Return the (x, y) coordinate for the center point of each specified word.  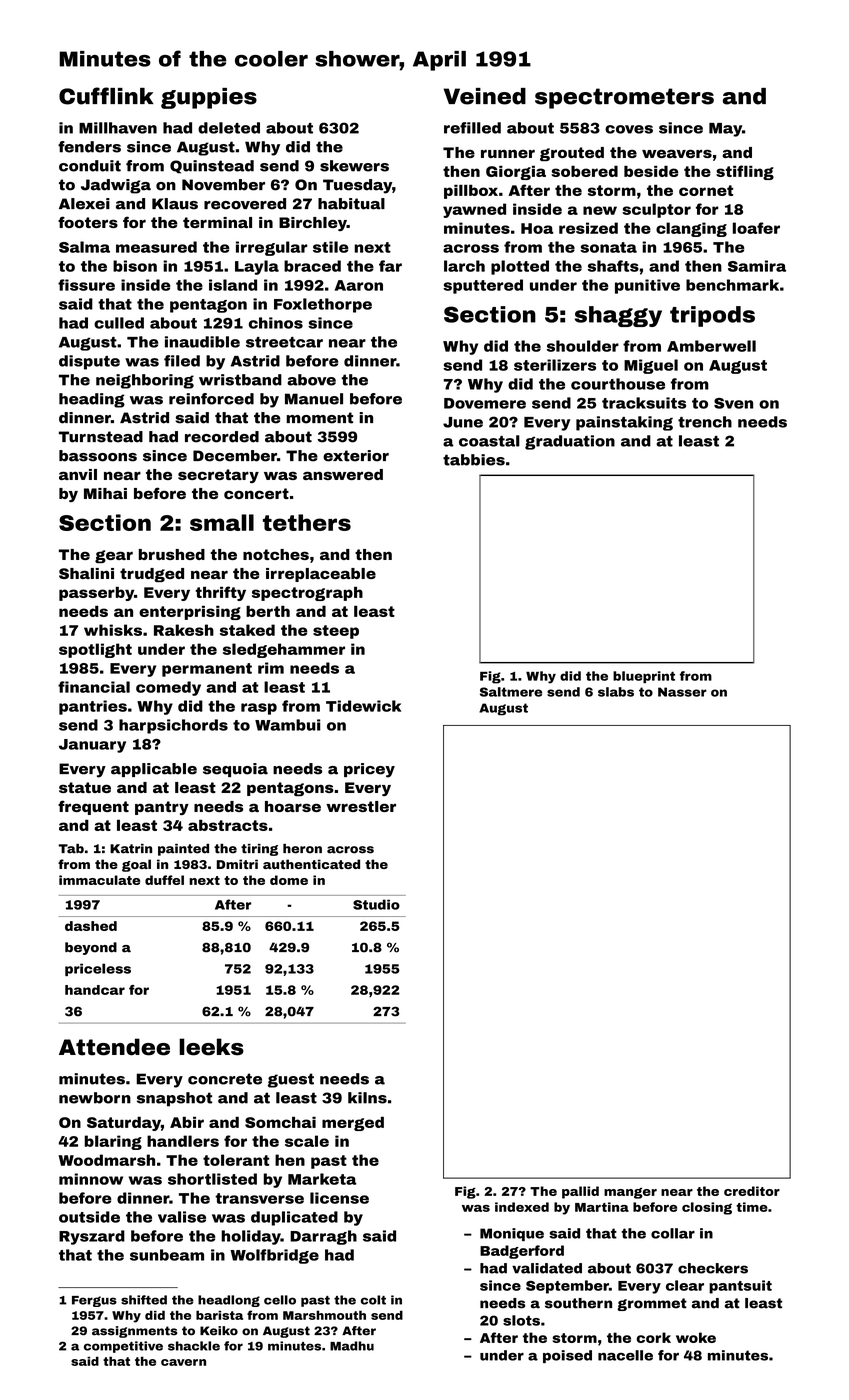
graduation (570, 442)
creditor (752, 1191)
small (222, 522)
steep (336, 632)
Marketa (322, 1179)
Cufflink (106, 96)
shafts (613, 266)
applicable (154, 770)
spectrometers (624, 98)
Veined (484, 96)
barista (219, 1315)
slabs (616, 692)
